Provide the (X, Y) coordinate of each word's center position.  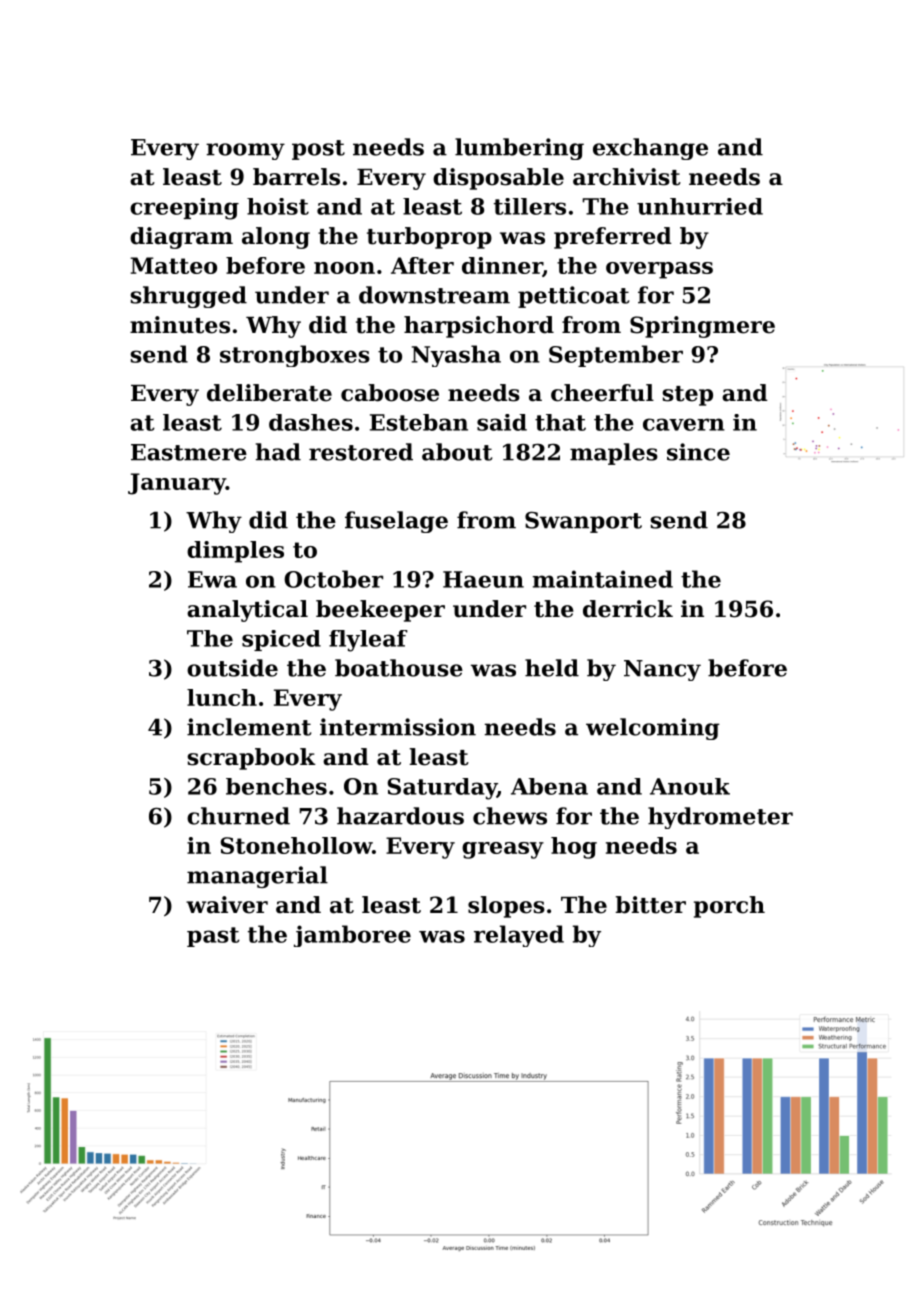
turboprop (429, 238)
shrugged (189, 297)
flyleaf (368, 641)
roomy (245, 151)
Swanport (583, 522)
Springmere (702, 327)
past (213, 937)
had (278, 452)
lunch (222, 697)
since (698, 452)
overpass (659, 270)
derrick (628, 609)
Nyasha (456, 356)
